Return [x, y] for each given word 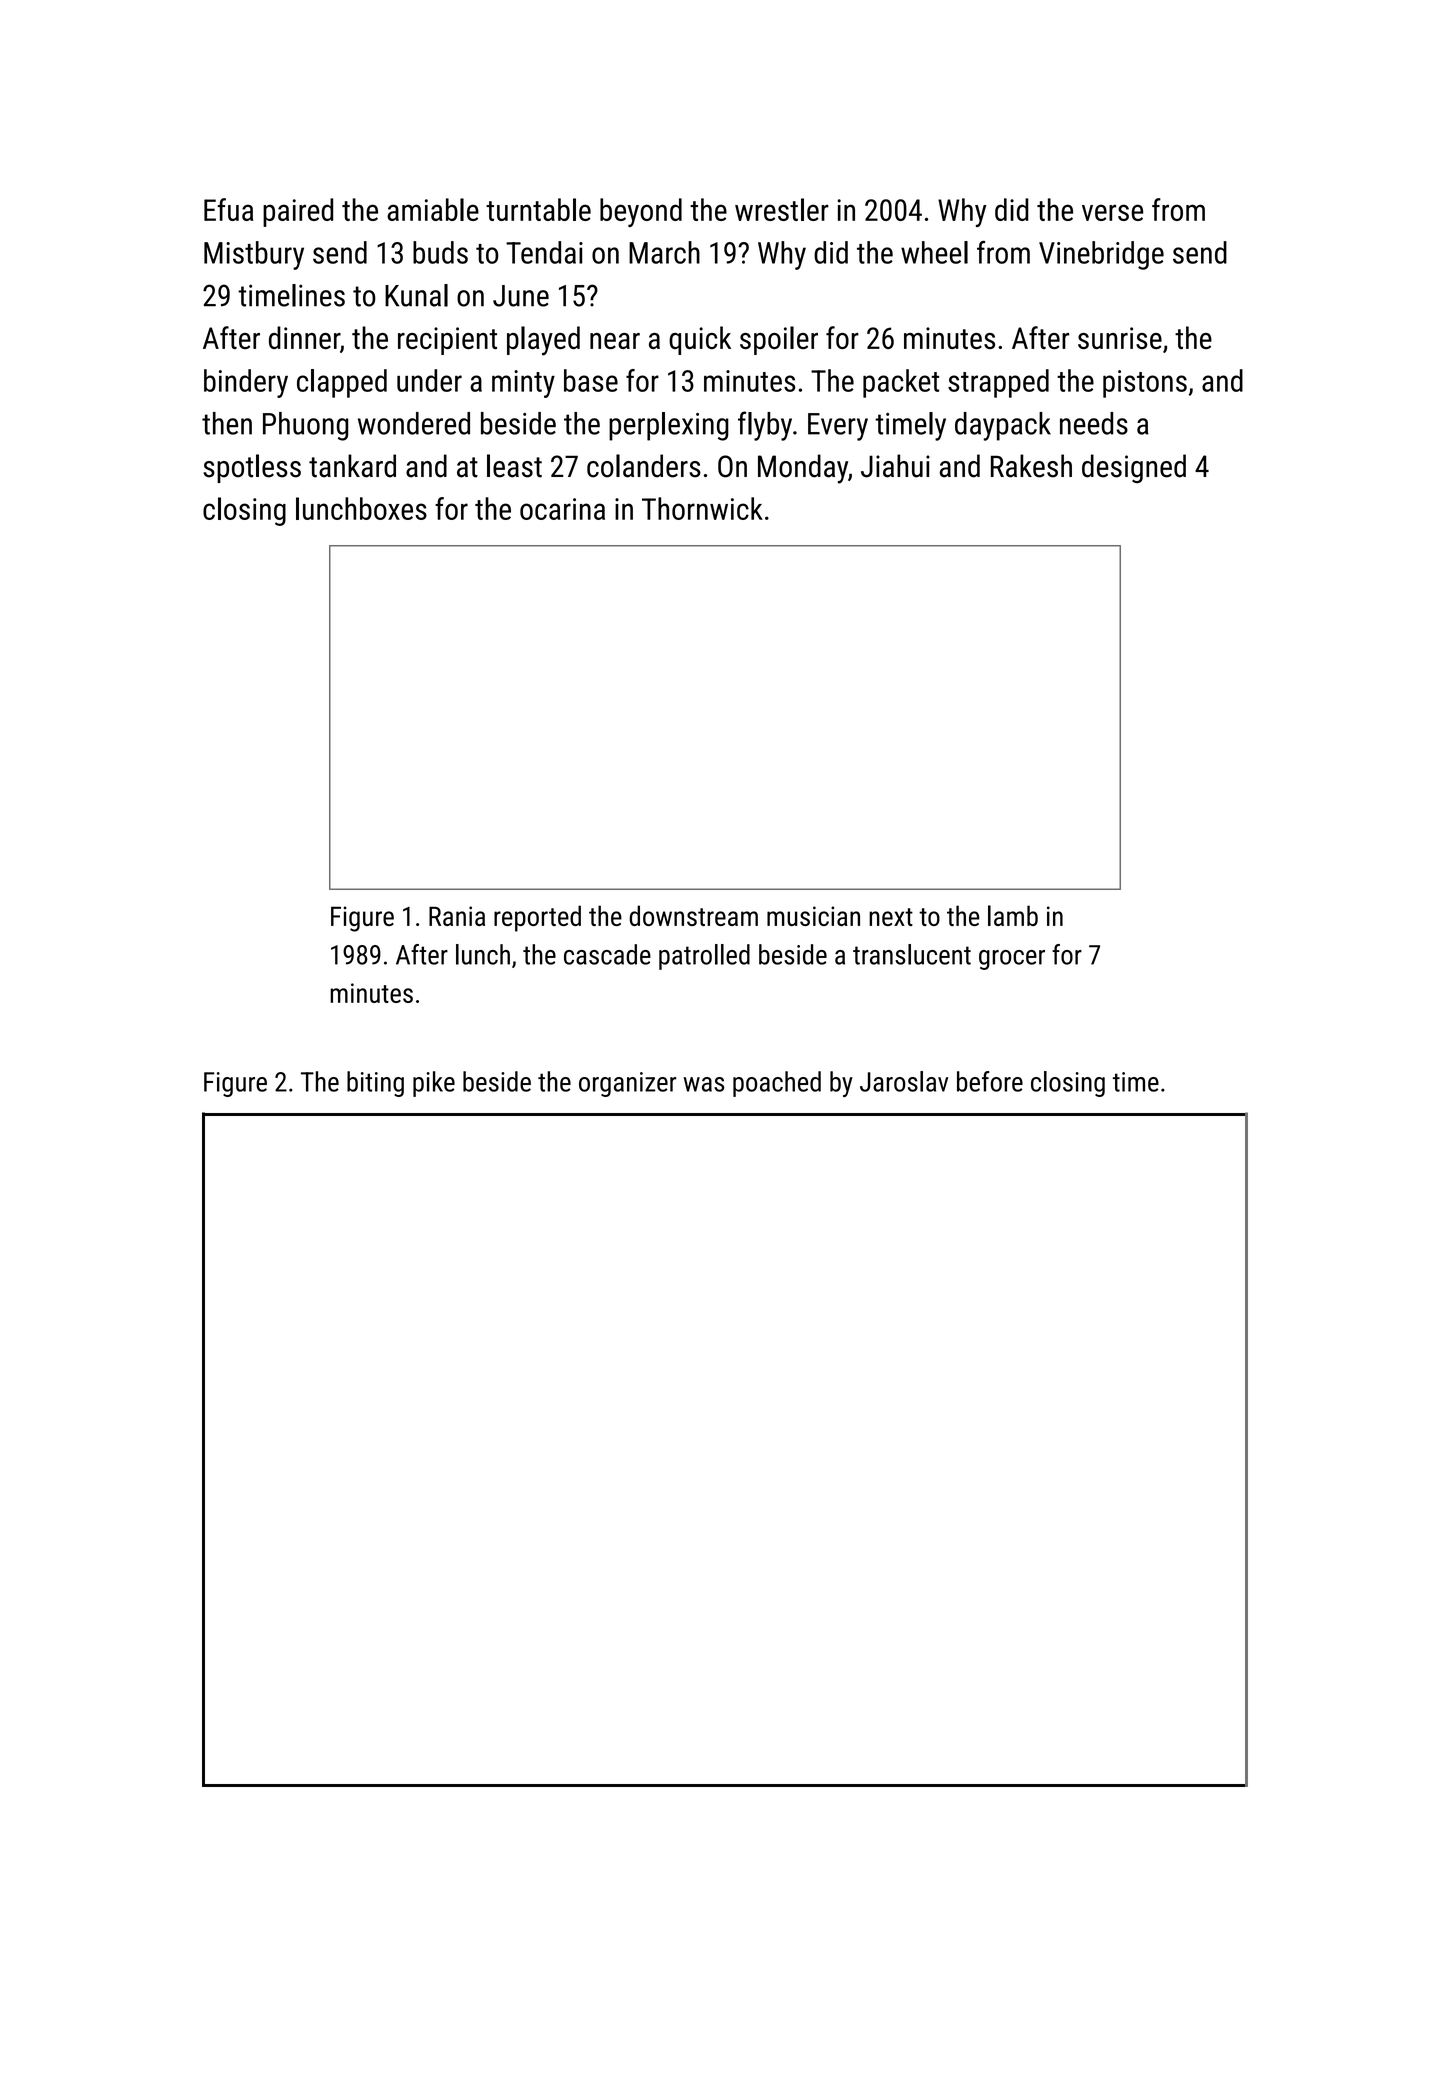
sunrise [1120, 338]
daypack [1003, 426]
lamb [1013, 915]
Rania [457, 916]
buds [440, 252]
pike [434, 1084]
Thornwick [702, 508]
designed [1134, 469]
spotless [252, 468]
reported [537, 918]
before [990, 1081]
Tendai [544, 252]
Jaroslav [904, 1081]
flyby [765, 426]
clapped [342, 383]
